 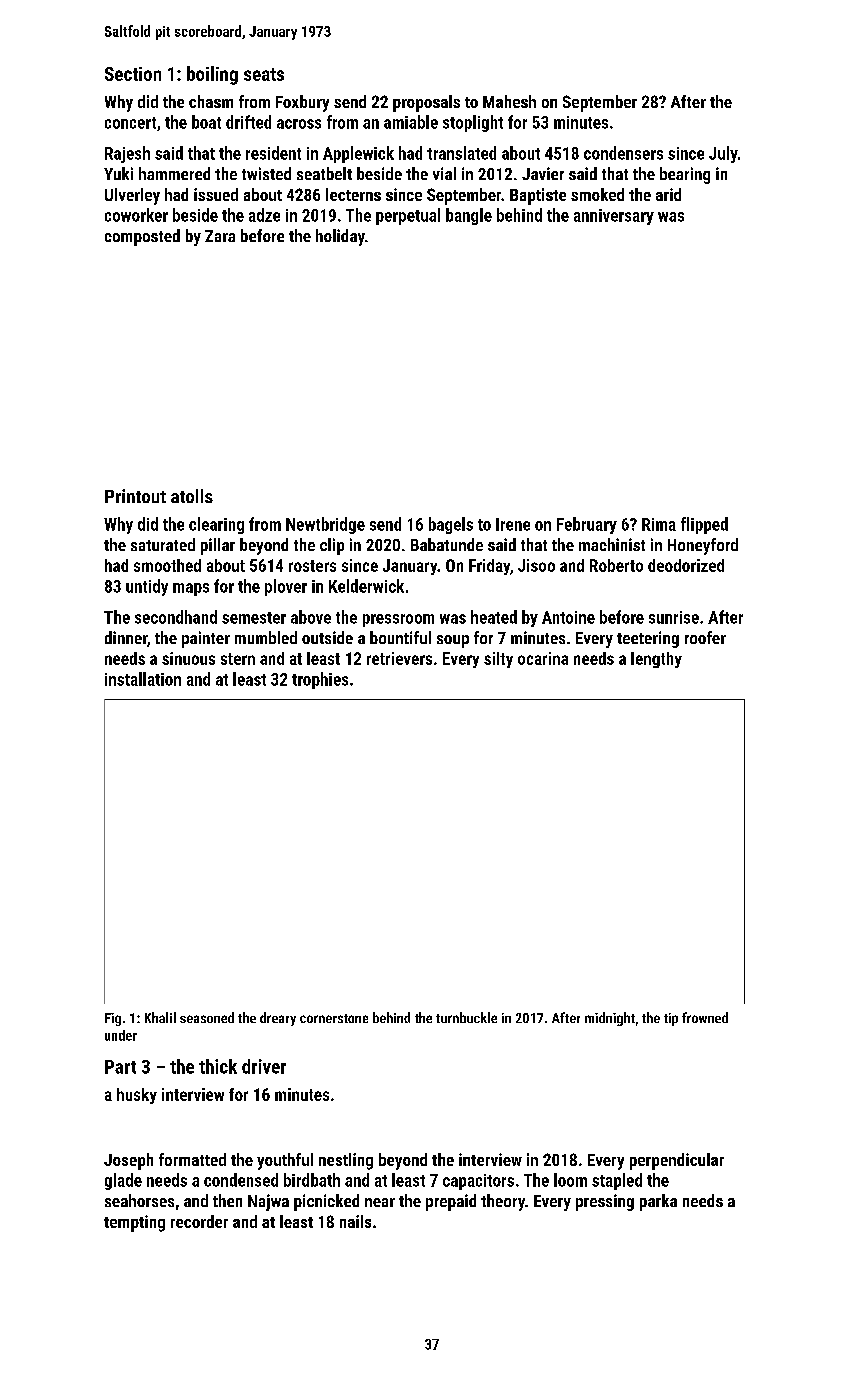 I want to click on anniversary, so click(x=614, y=217).
